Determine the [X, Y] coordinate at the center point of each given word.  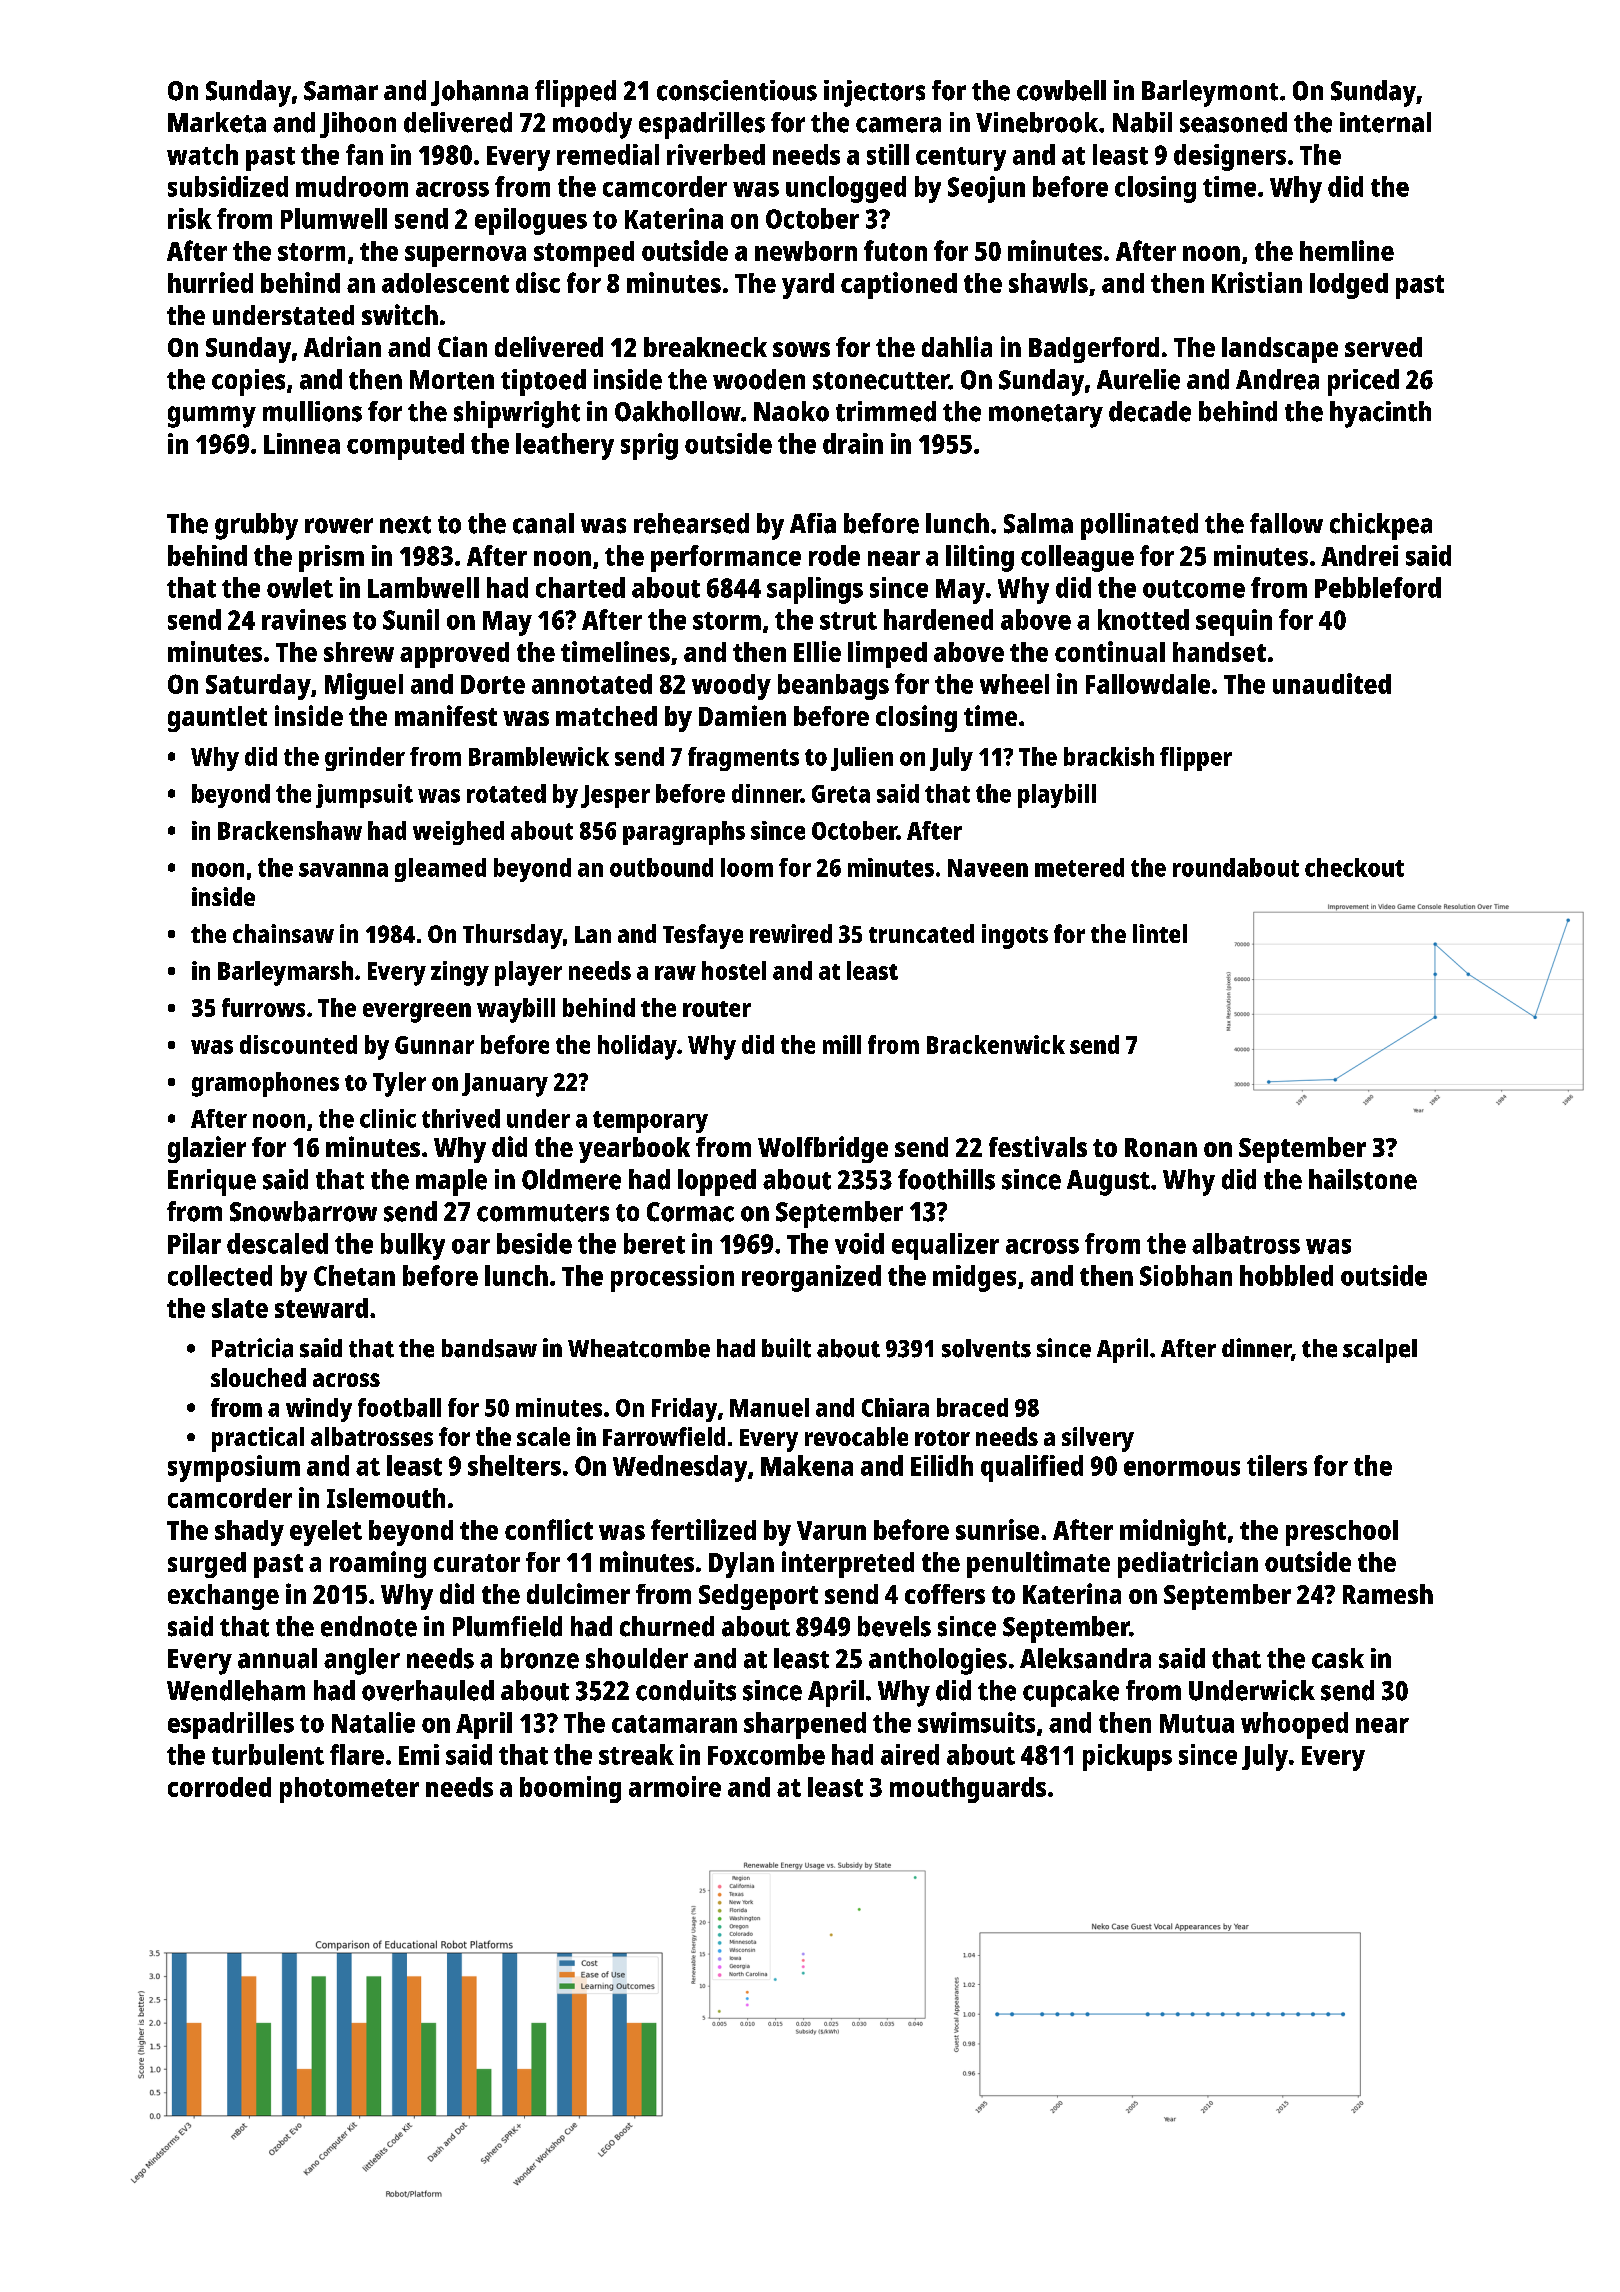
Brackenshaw [290, 830]
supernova [465, 256]
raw [675, 973]
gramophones [265, 1084]
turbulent [268, 1754]
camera [898, 125]
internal [1385, 122]
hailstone [1363, 1179]
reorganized [811, 1278]
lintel [1160, 933]
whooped [1294, 1725]
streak [636, 1754]
